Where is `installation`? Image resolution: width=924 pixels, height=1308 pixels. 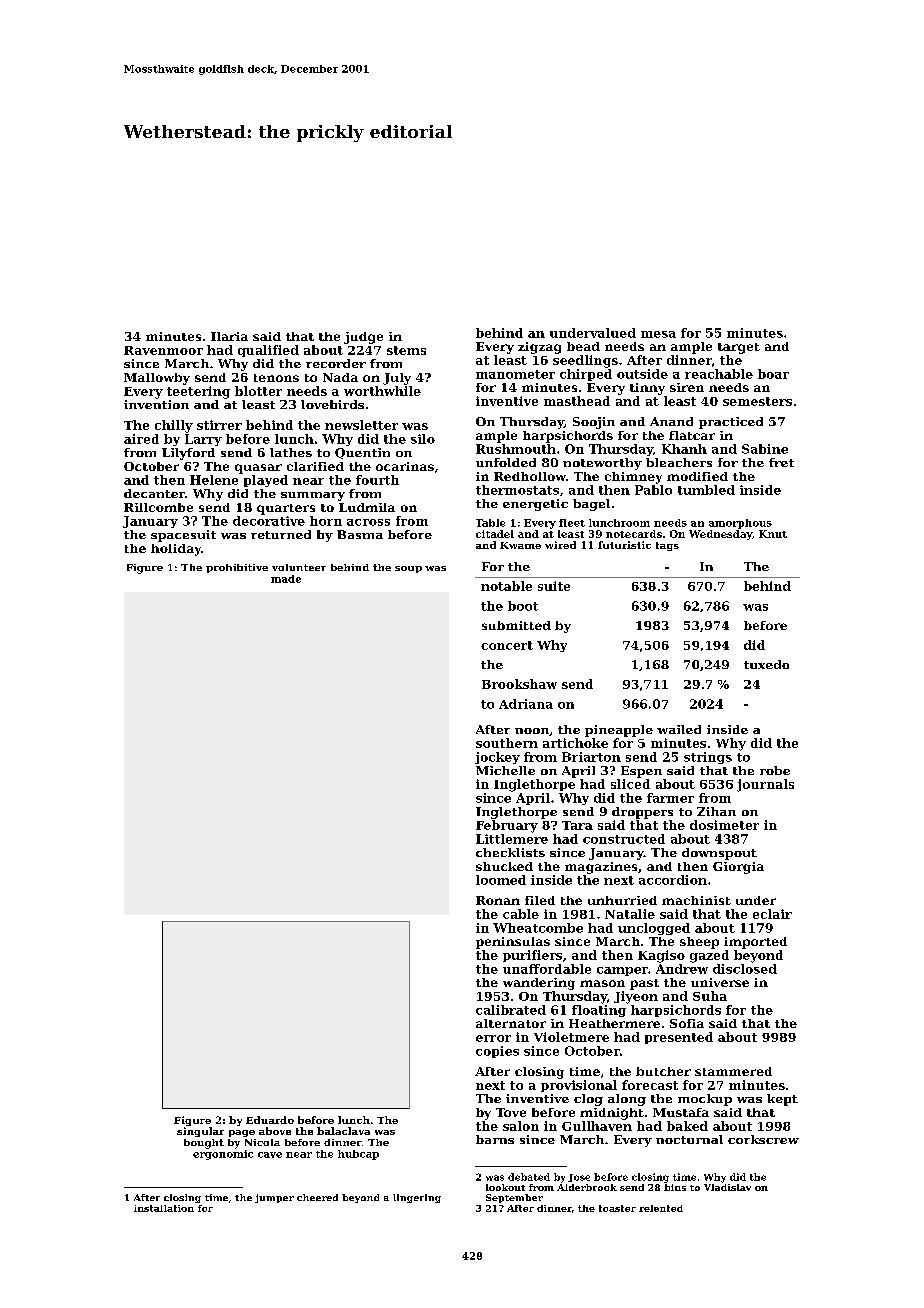
installation is located at coordinates (164, 1208).
